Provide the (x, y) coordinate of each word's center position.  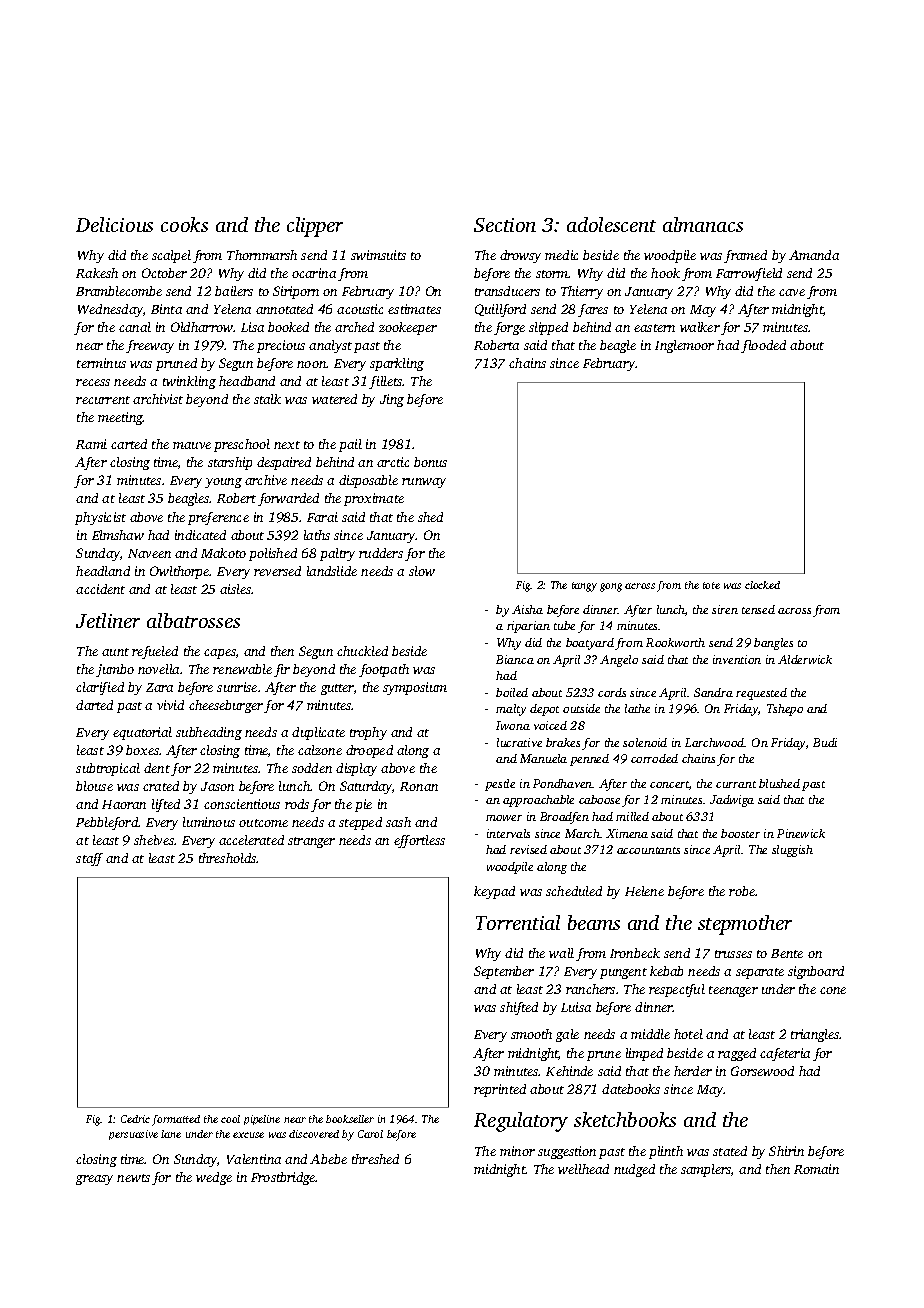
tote (711, 585)
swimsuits (378, 255)
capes (220, 654)
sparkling (397, 364)
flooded (763, 346)
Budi (825, 742)
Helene (644, 891)
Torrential (518, 922)
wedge (214, 1178)
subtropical (108, 769)
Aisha (527, 609)
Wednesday (110, 310)
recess (93, 382)
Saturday (366, 787)
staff (89, 859)
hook (665, 273)
